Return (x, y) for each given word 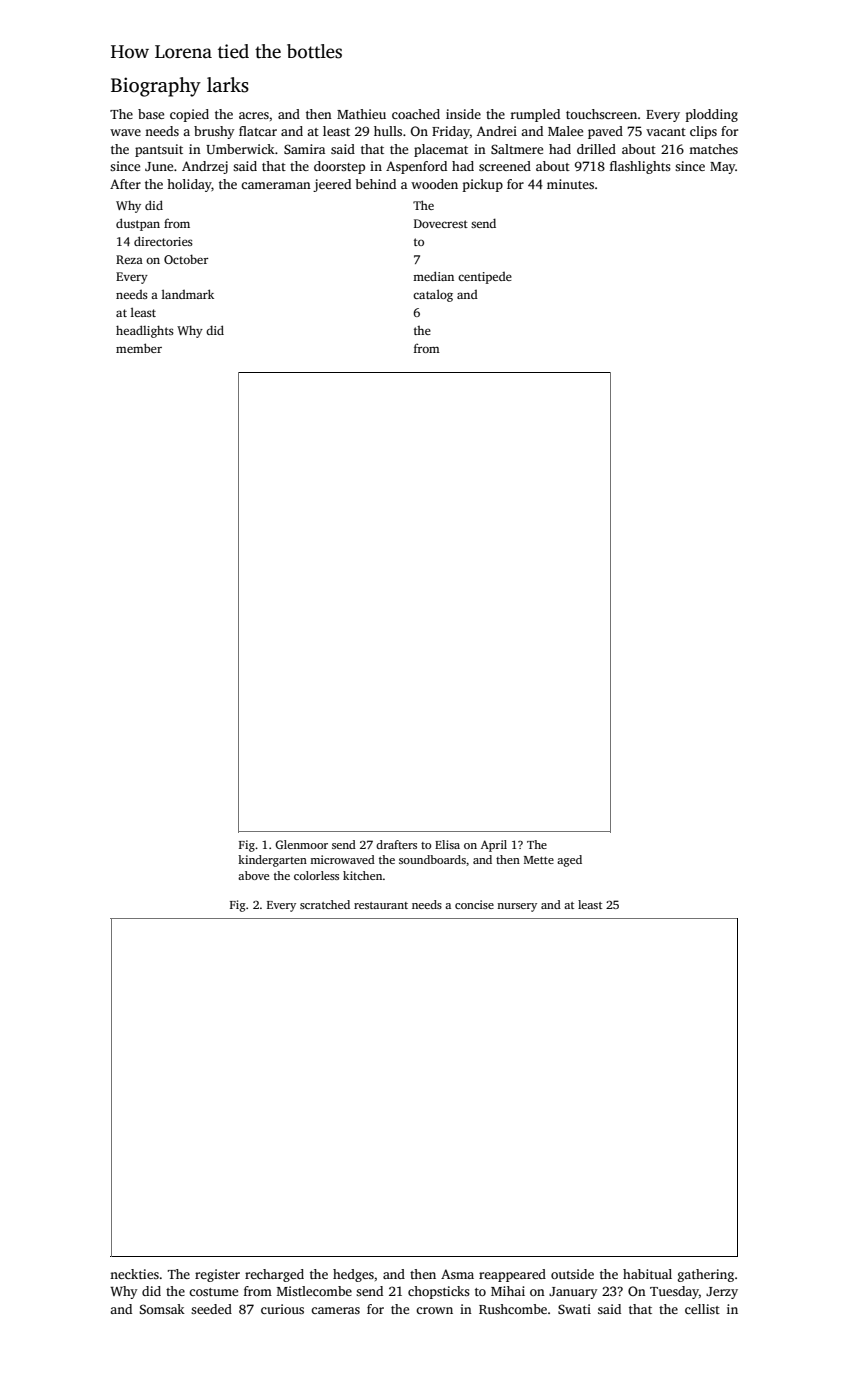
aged (569, 861)
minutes (570, 184)
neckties (134, 1274)
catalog (433, 295)
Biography (156, 87)
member (139, 348)
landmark (188, 294)
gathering (706, 1275)
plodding (712, 115)
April (494, 846)
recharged (274, 1275)
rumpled (535, 115)
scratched (325, 904)
